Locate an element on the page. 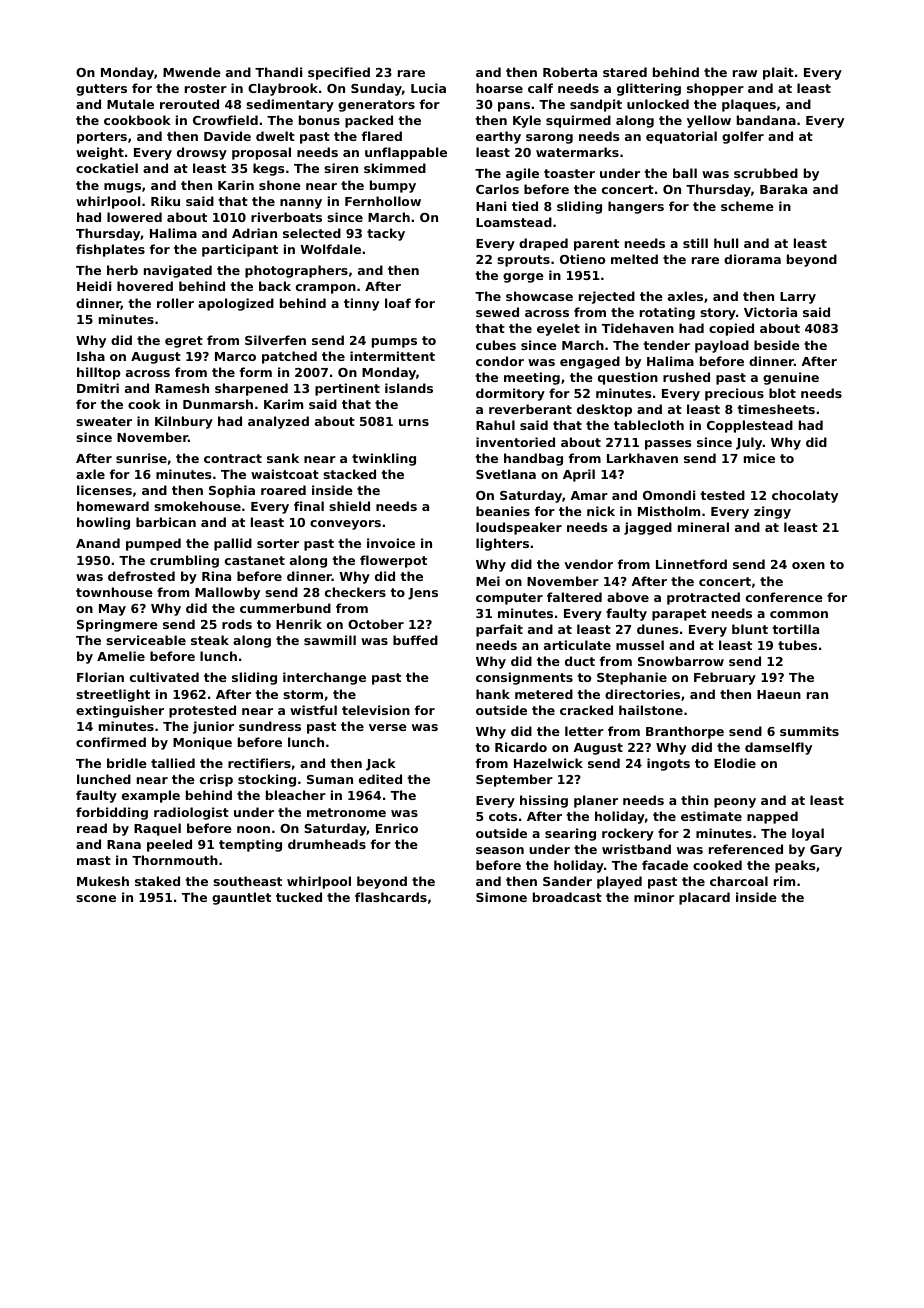 The image size is (924, 1308). pallid is located at coordinates (233, 544).
